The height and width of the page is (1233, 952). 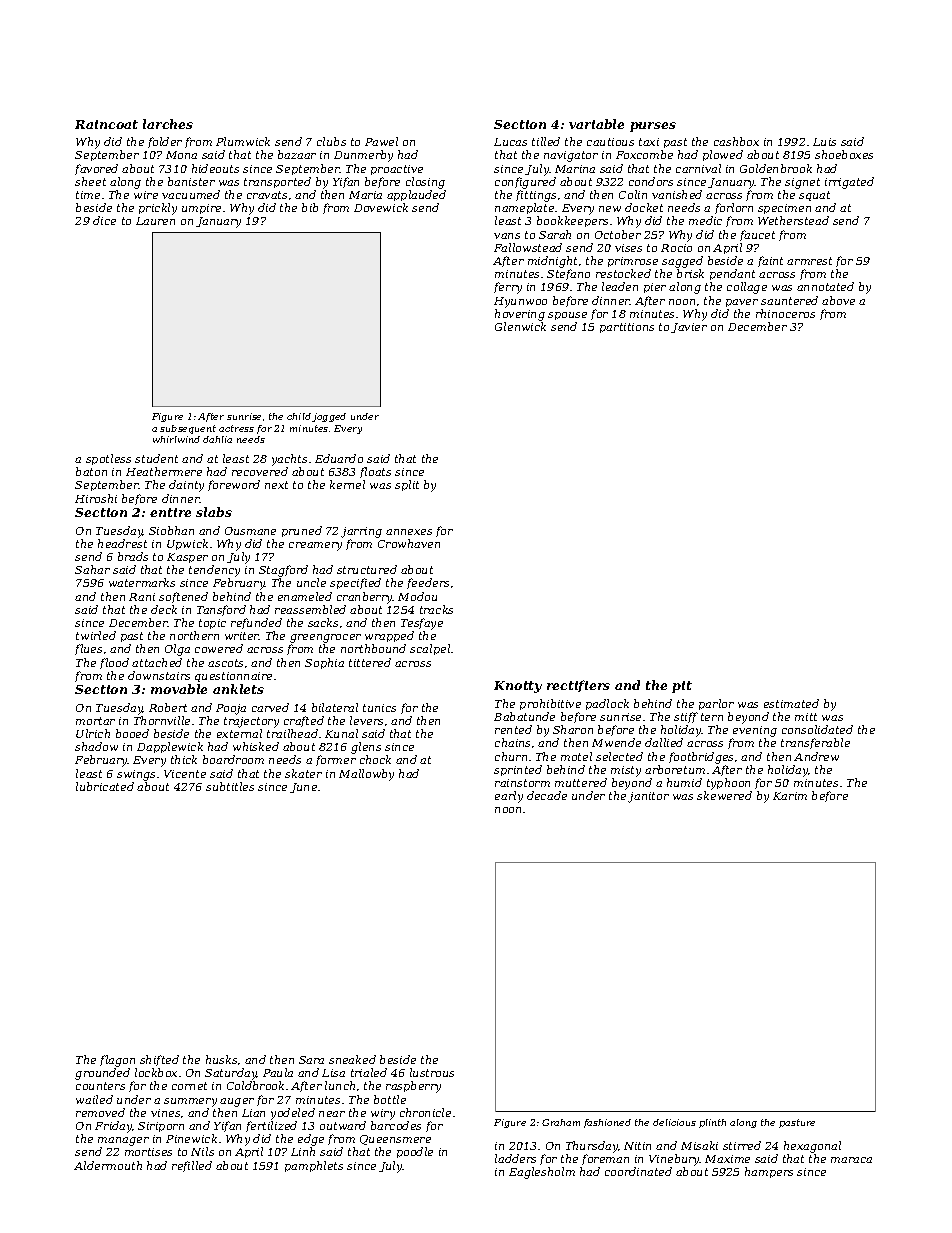 I want to click on questionnaire, so click(x=233, y=677).
